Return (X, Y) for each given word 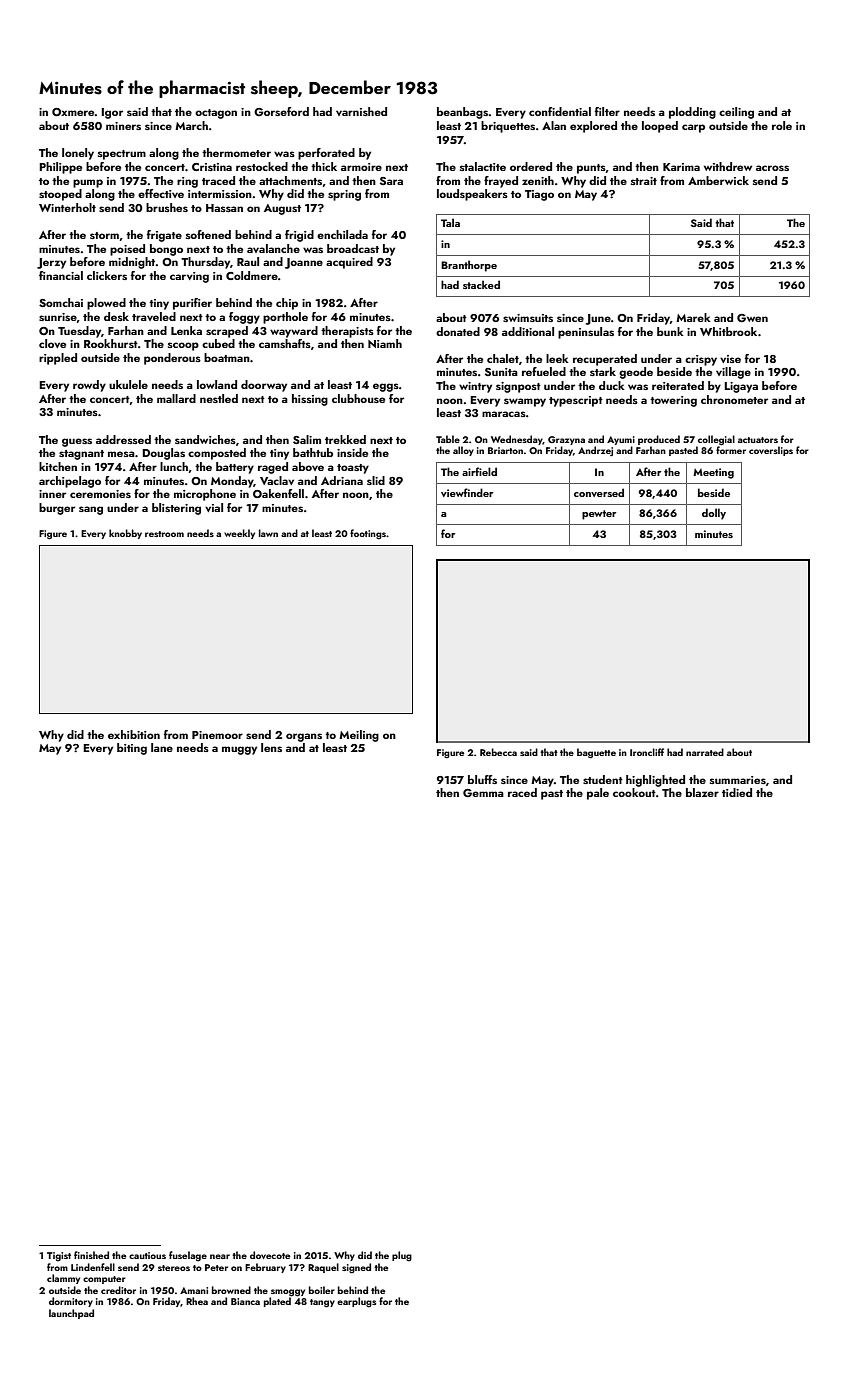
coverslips (771, 451)
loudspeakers (472, 195)
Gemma (483, 793)
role (782, 125)
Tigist (59, 1257)
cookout (634, 792)
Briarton (505, 450)
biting (132, 749)
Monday (232, 482)
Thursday (205, 263)
